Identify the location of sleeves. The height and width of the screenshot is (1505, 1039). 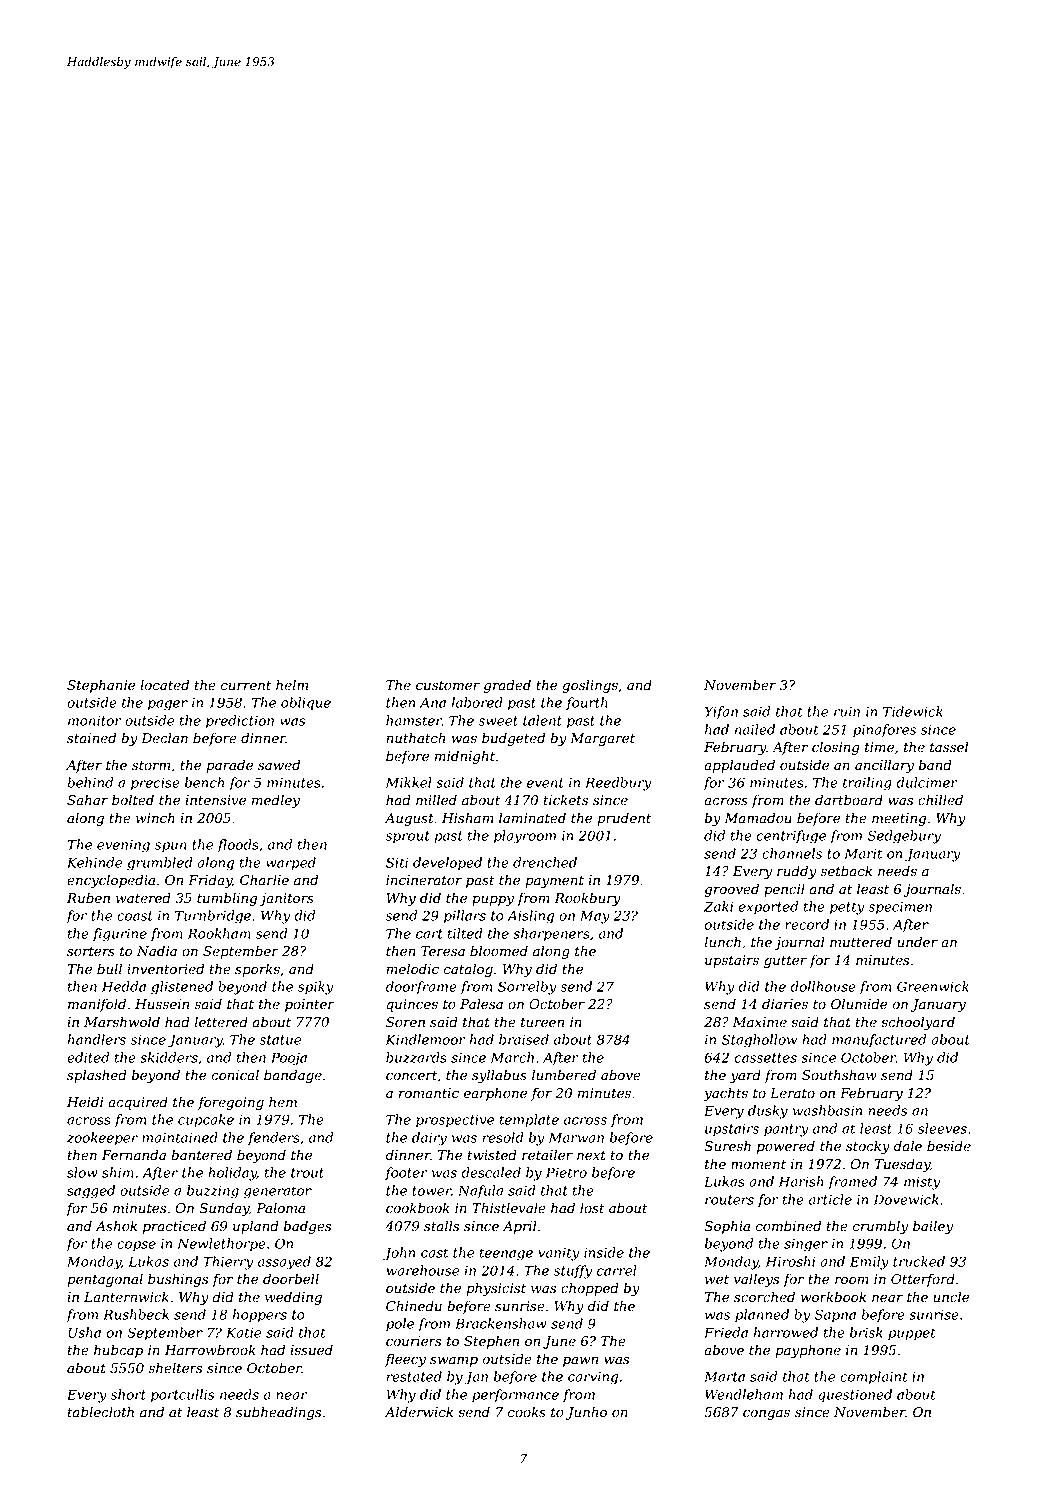
(942, 1128).
